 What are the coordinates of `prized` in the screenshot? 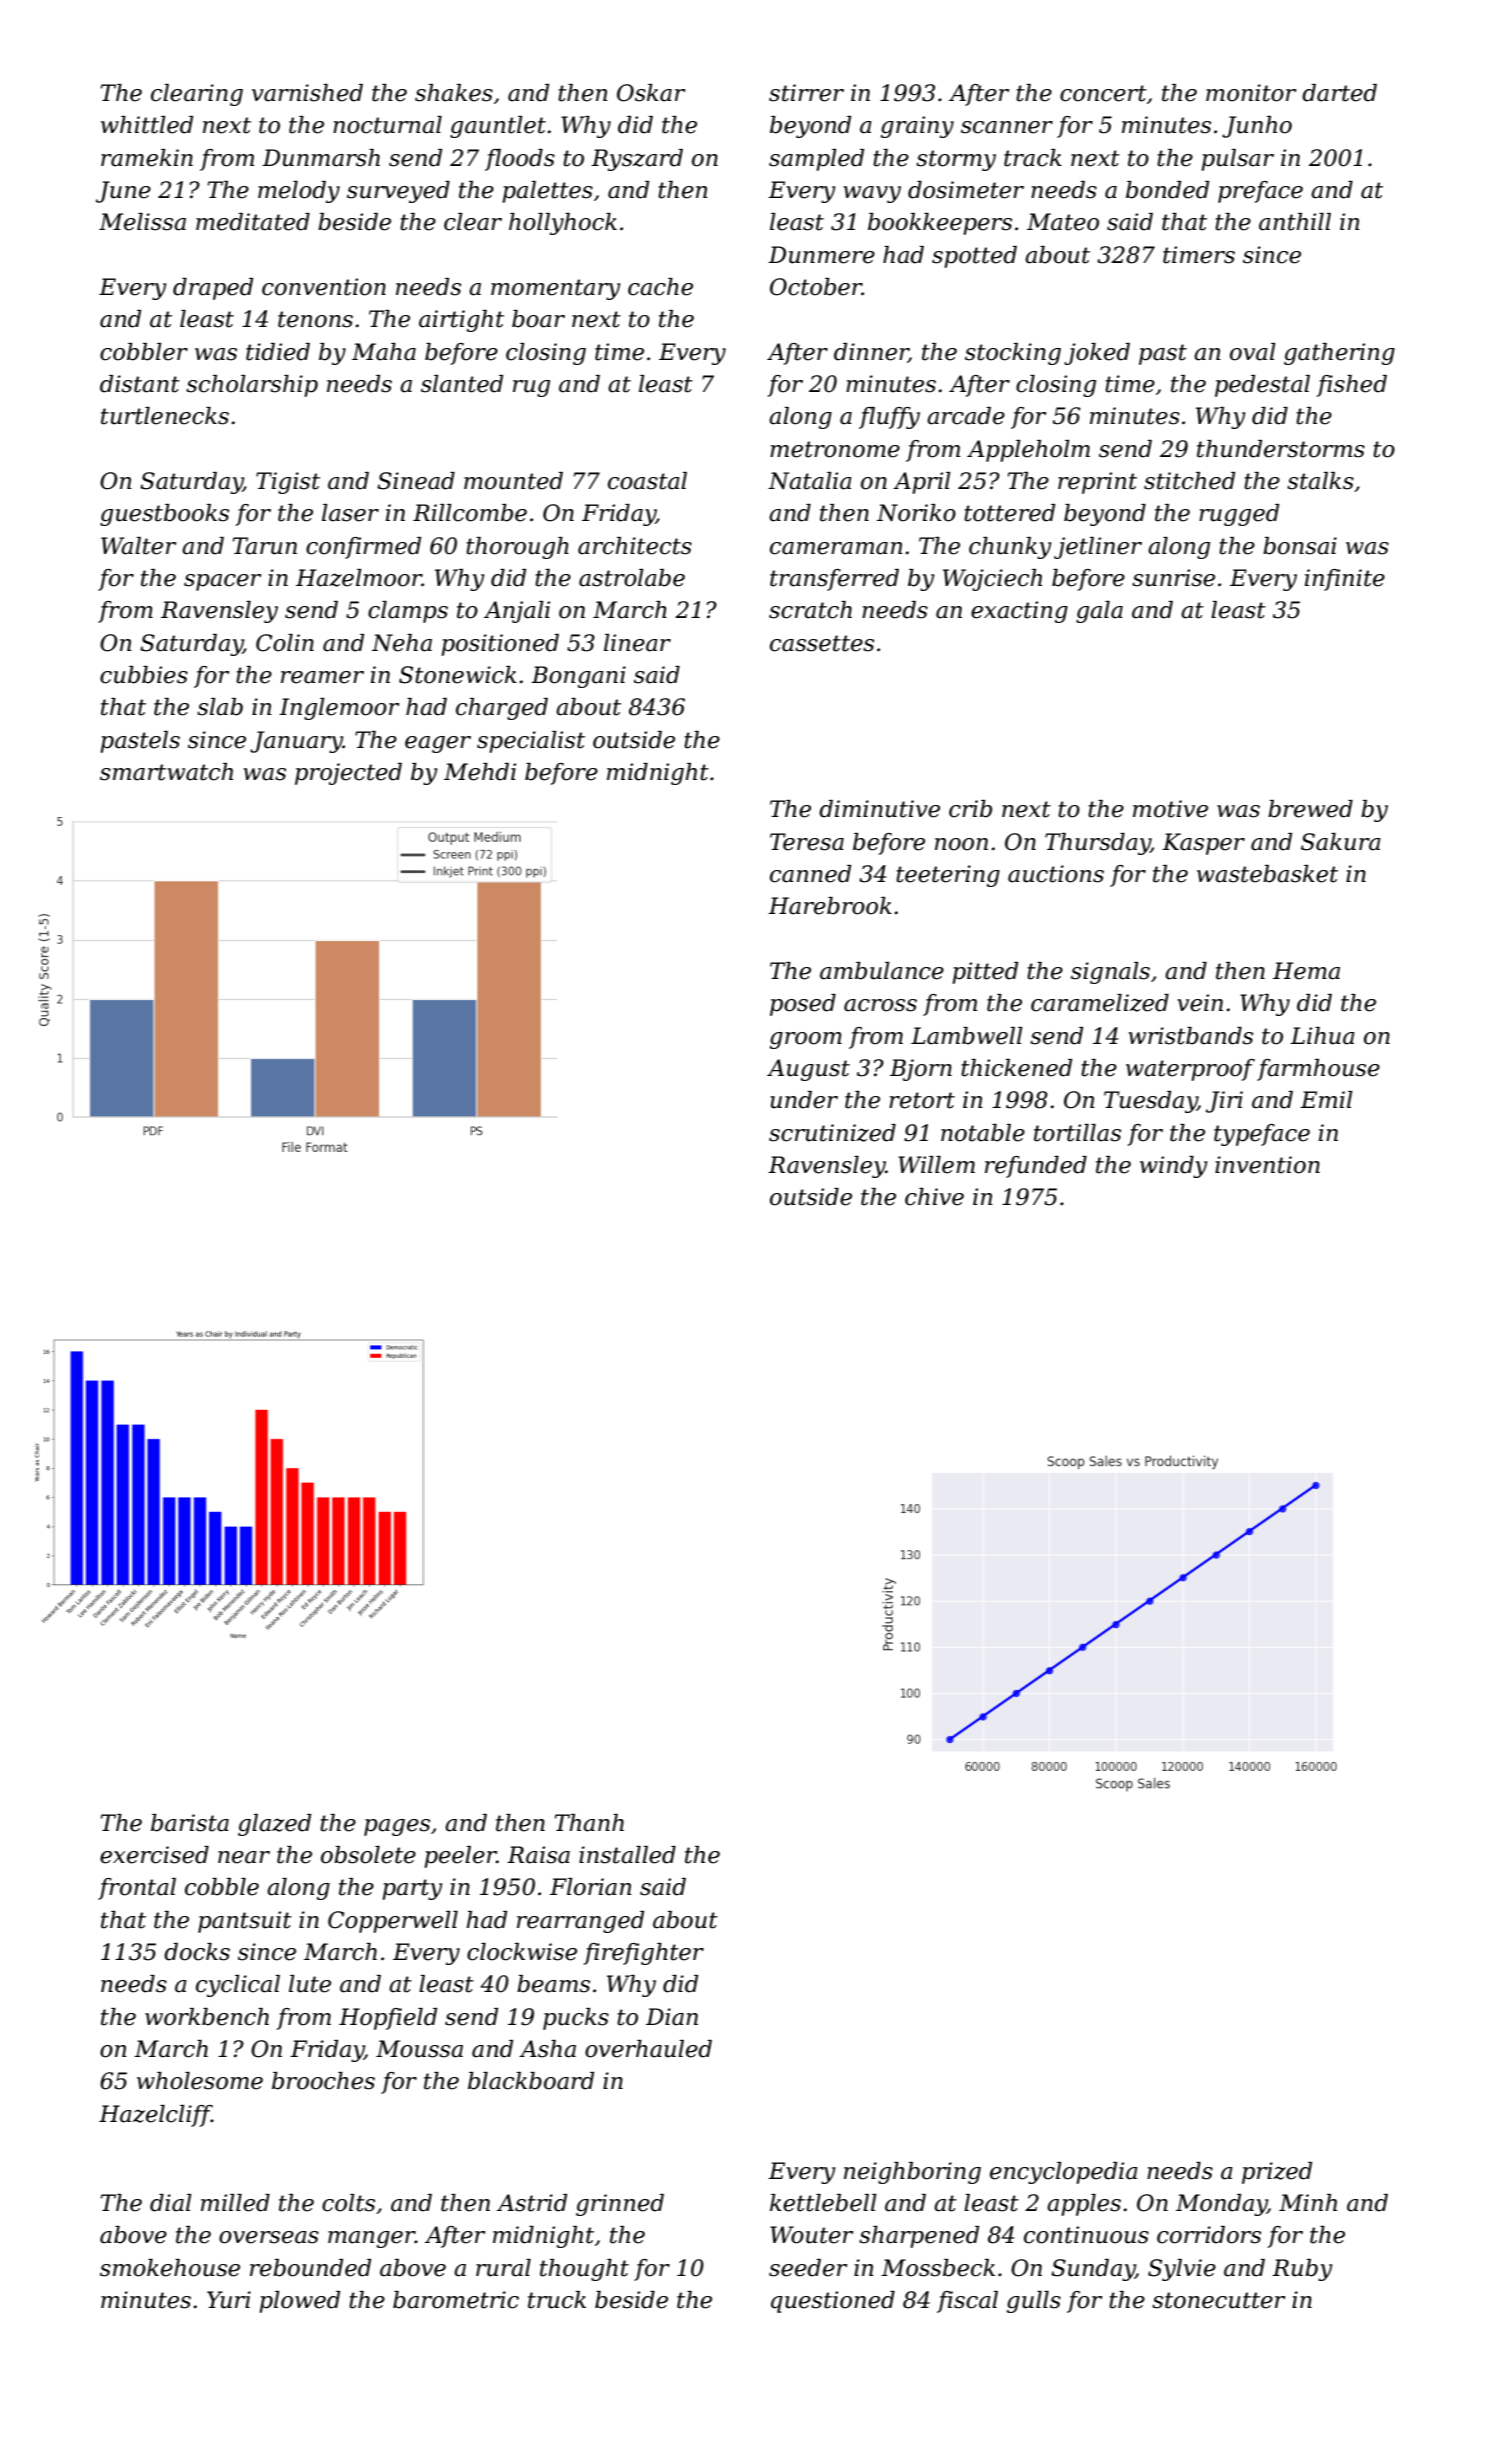 It's located at (1277, 2173).
